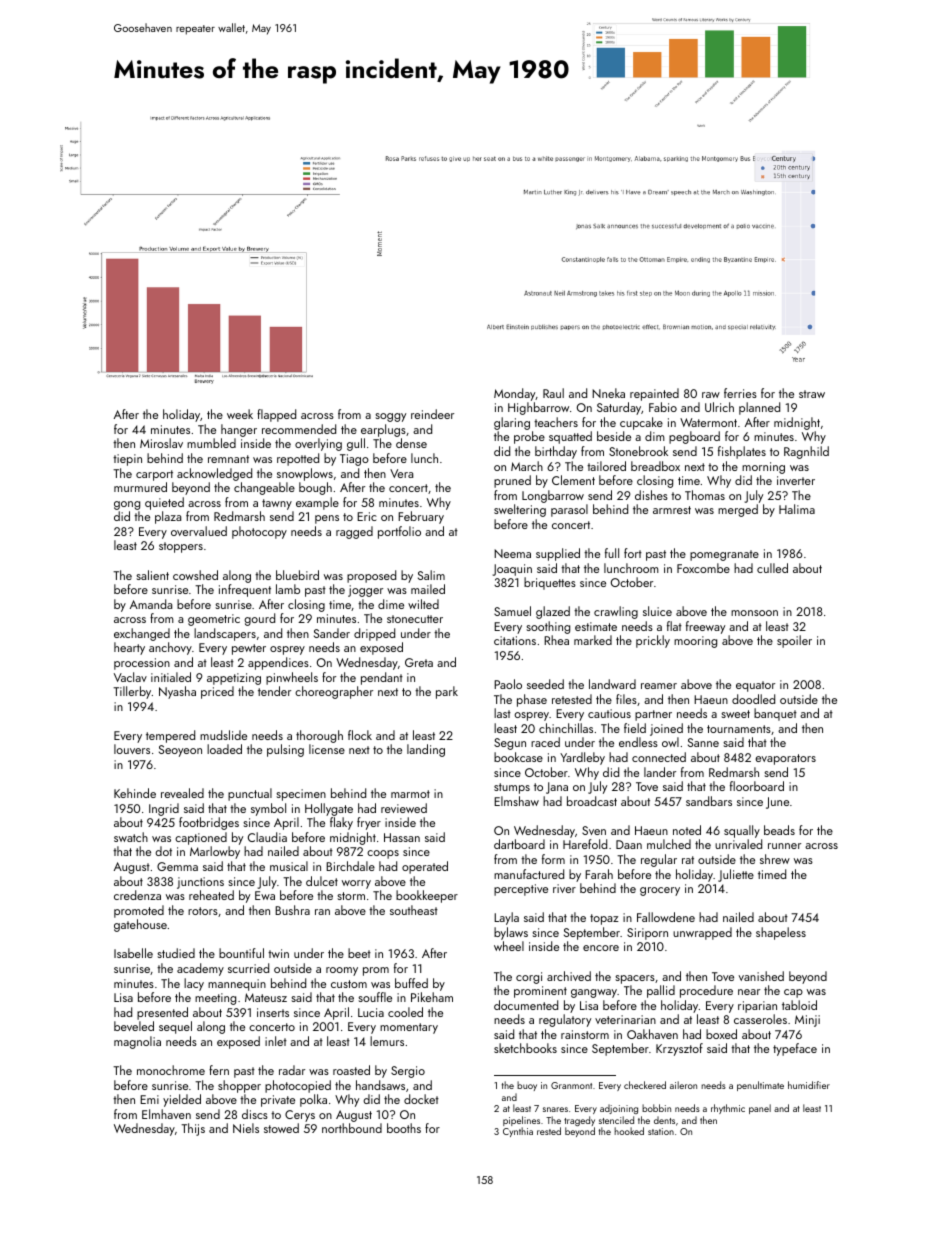 This screenshot has height=1233, width=952. I want to click on ferries, so click(740, 393).
